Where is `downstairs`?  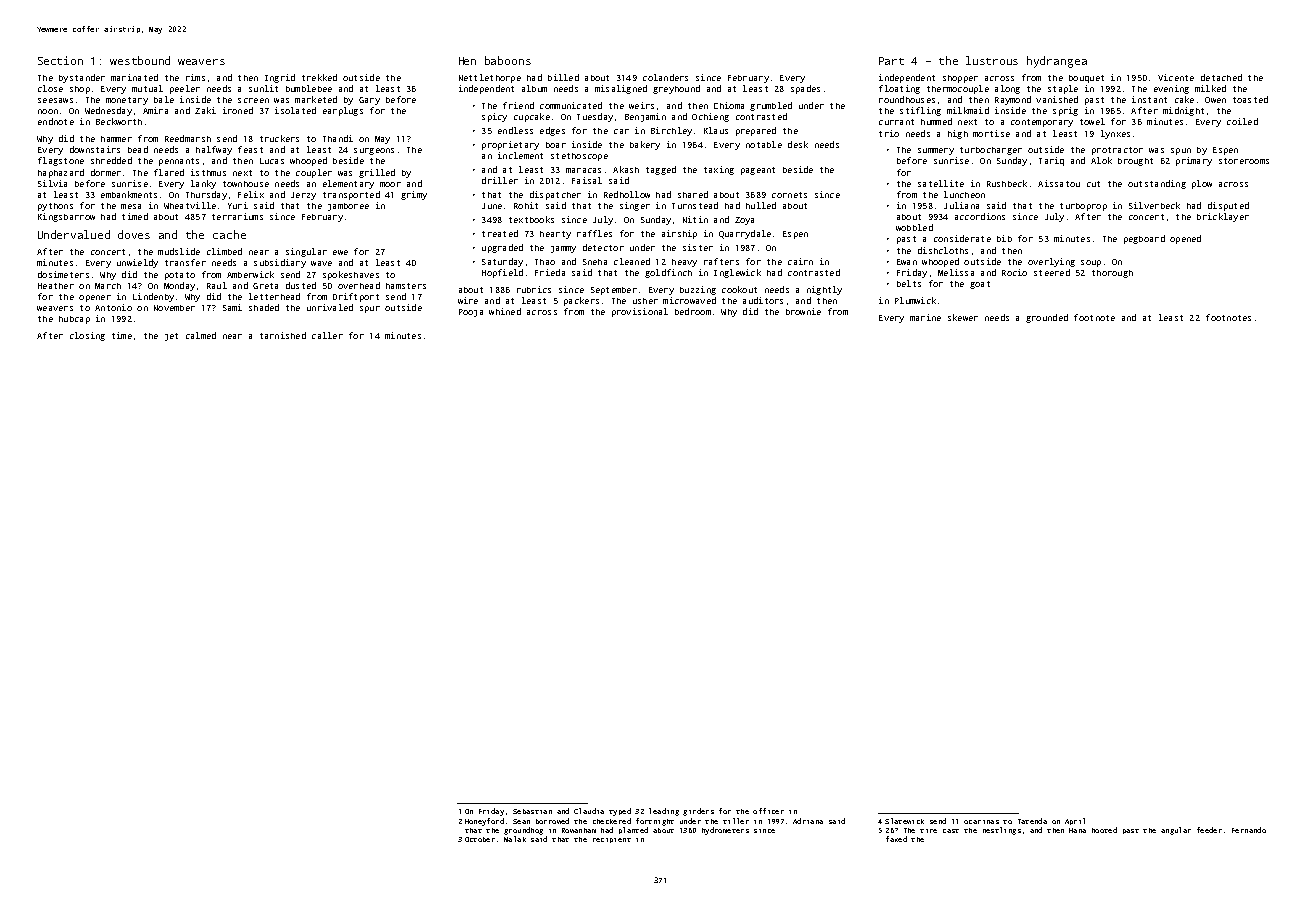 downstairs is located at coordinates (95, 149).
